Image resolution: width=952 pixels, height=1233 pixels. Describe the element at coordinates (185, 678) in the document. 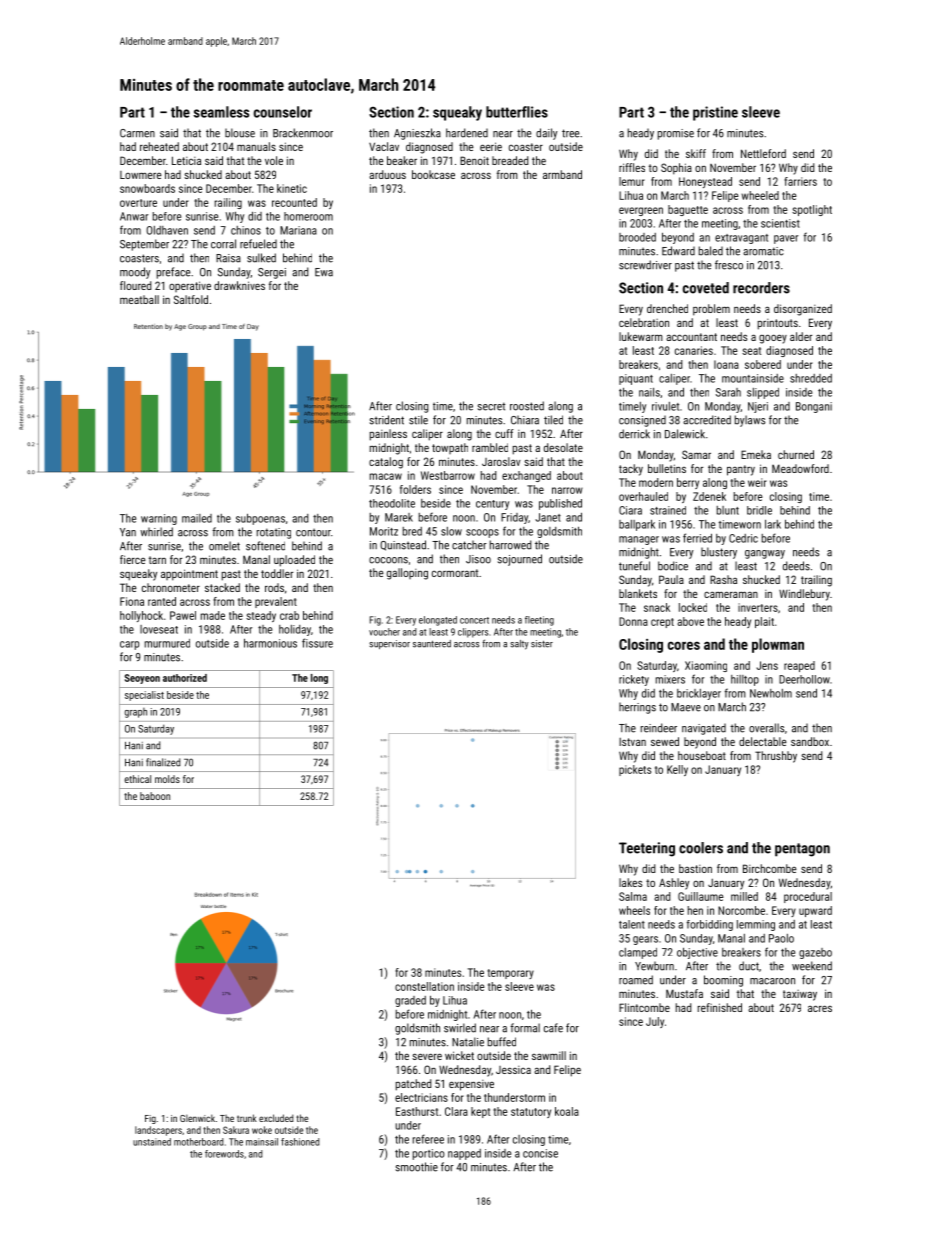

I see `authorized` at that location.
